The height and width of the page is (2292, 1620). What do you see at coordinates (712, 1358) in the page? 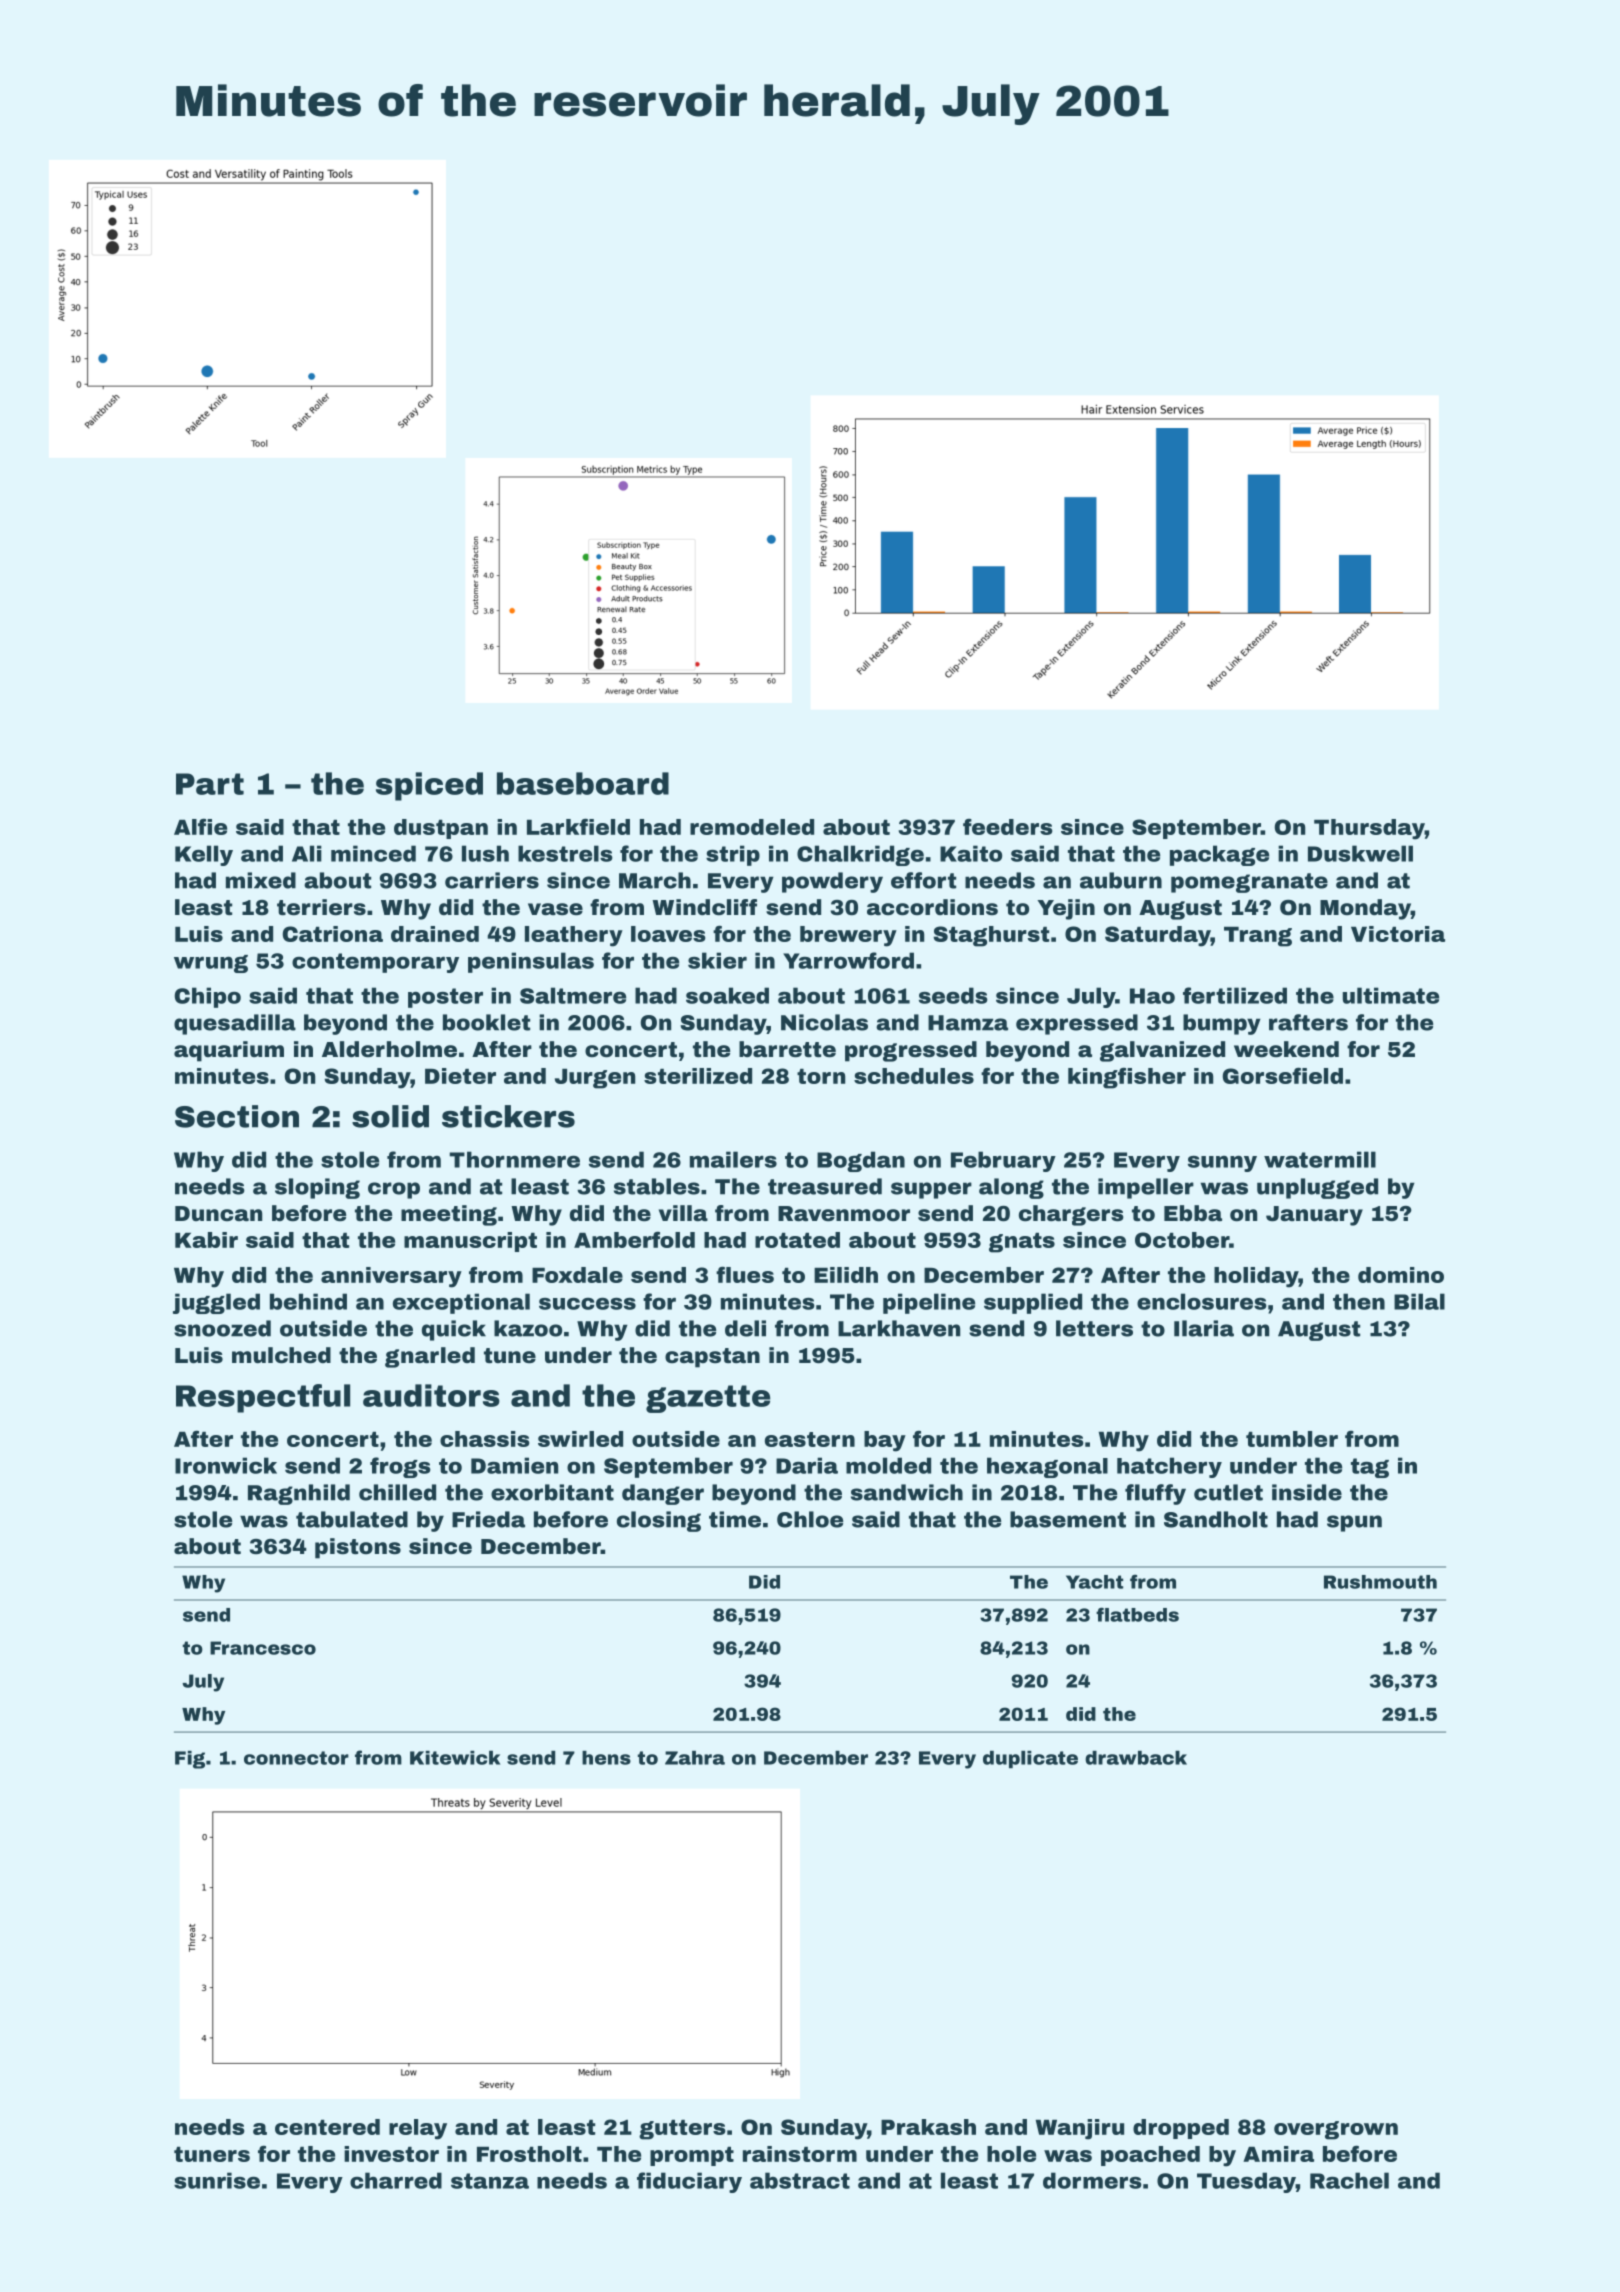
I see `capstan` at bounding box center [712, 1358].
